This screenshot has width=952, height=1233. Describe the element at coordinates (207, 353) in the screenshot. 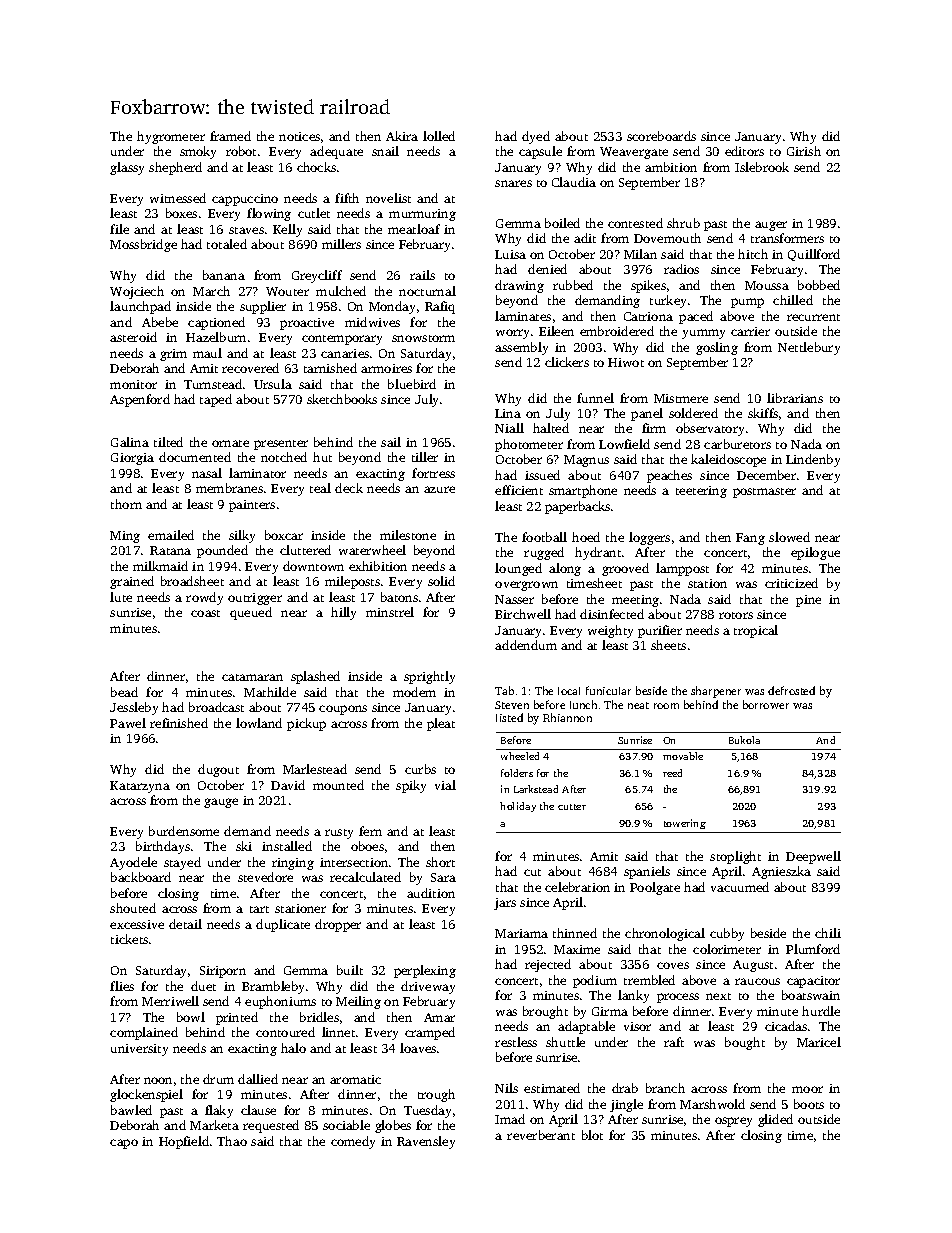

I see `maul` at that location.
